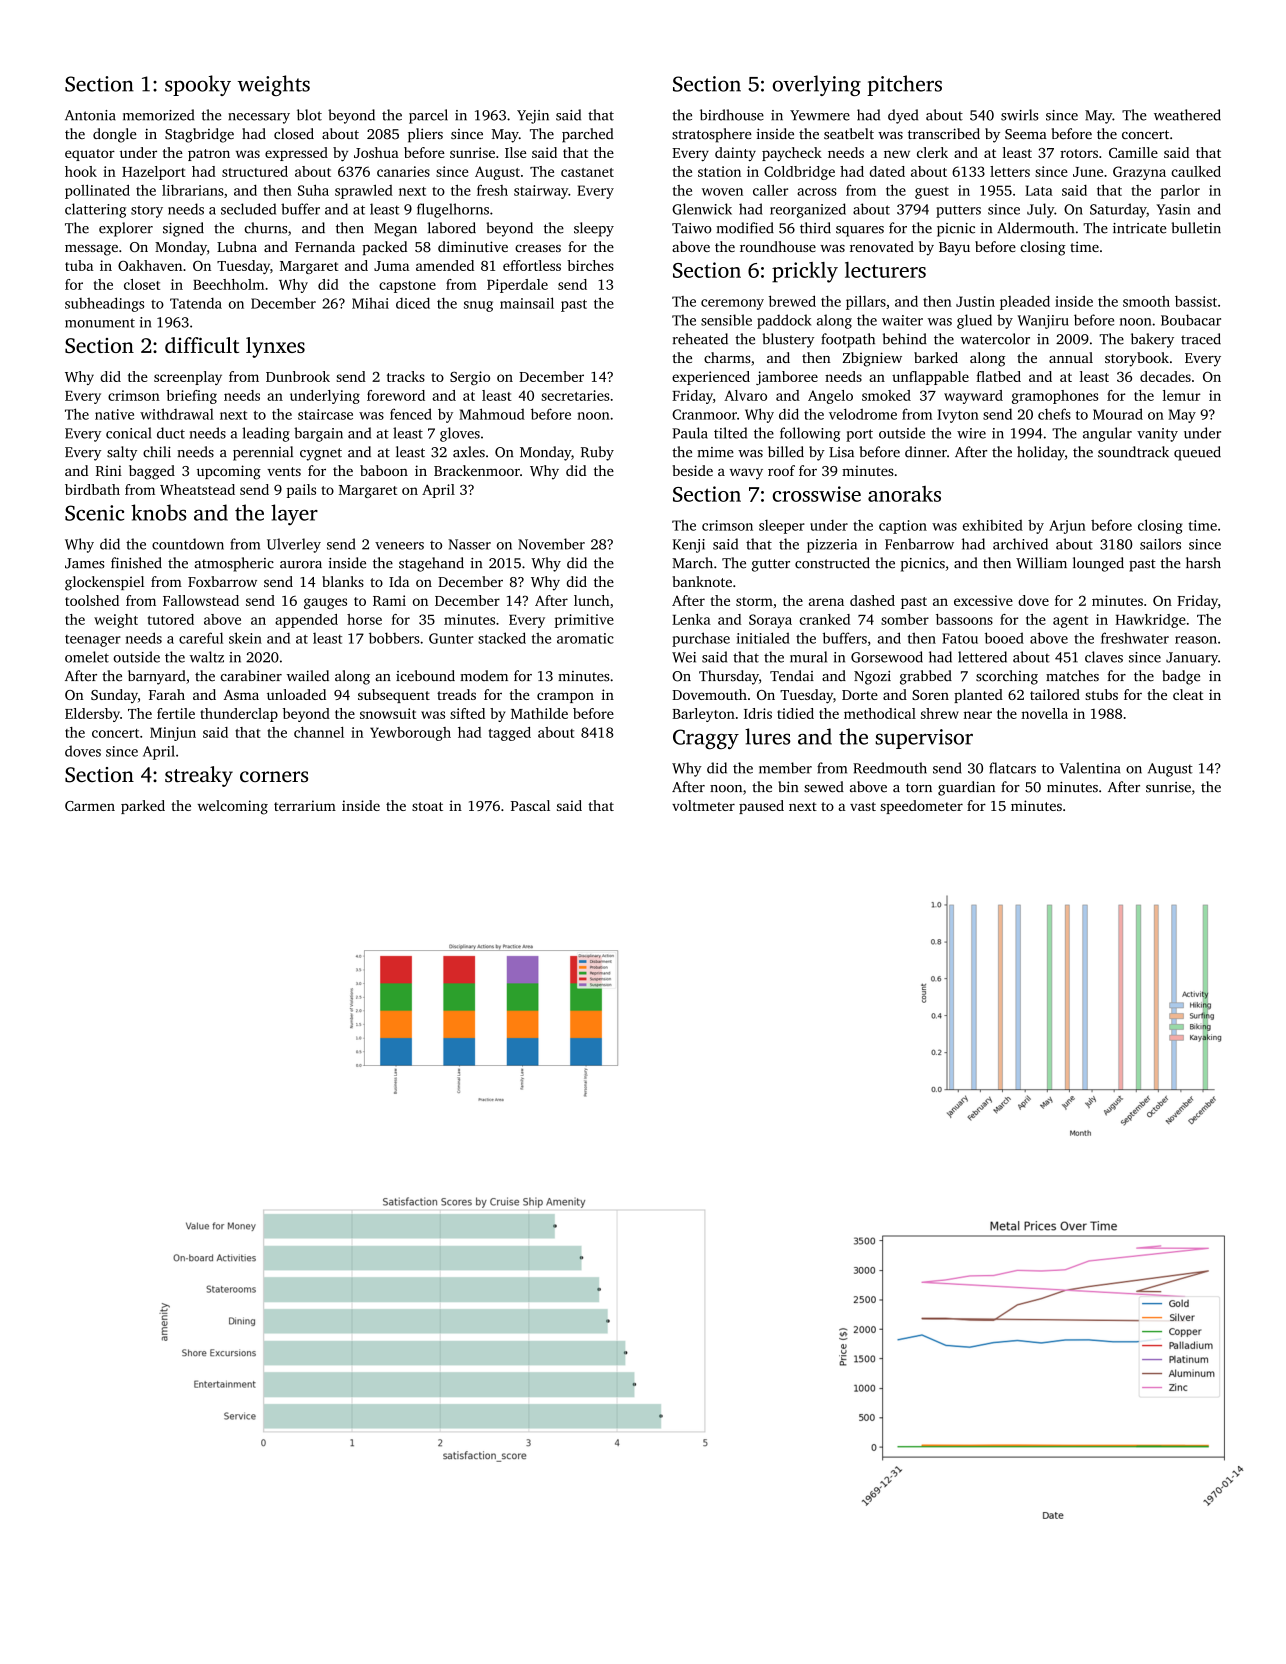 This screenshot has width=1286, height=1664. I want to click on spooky, so click(198, 85).
